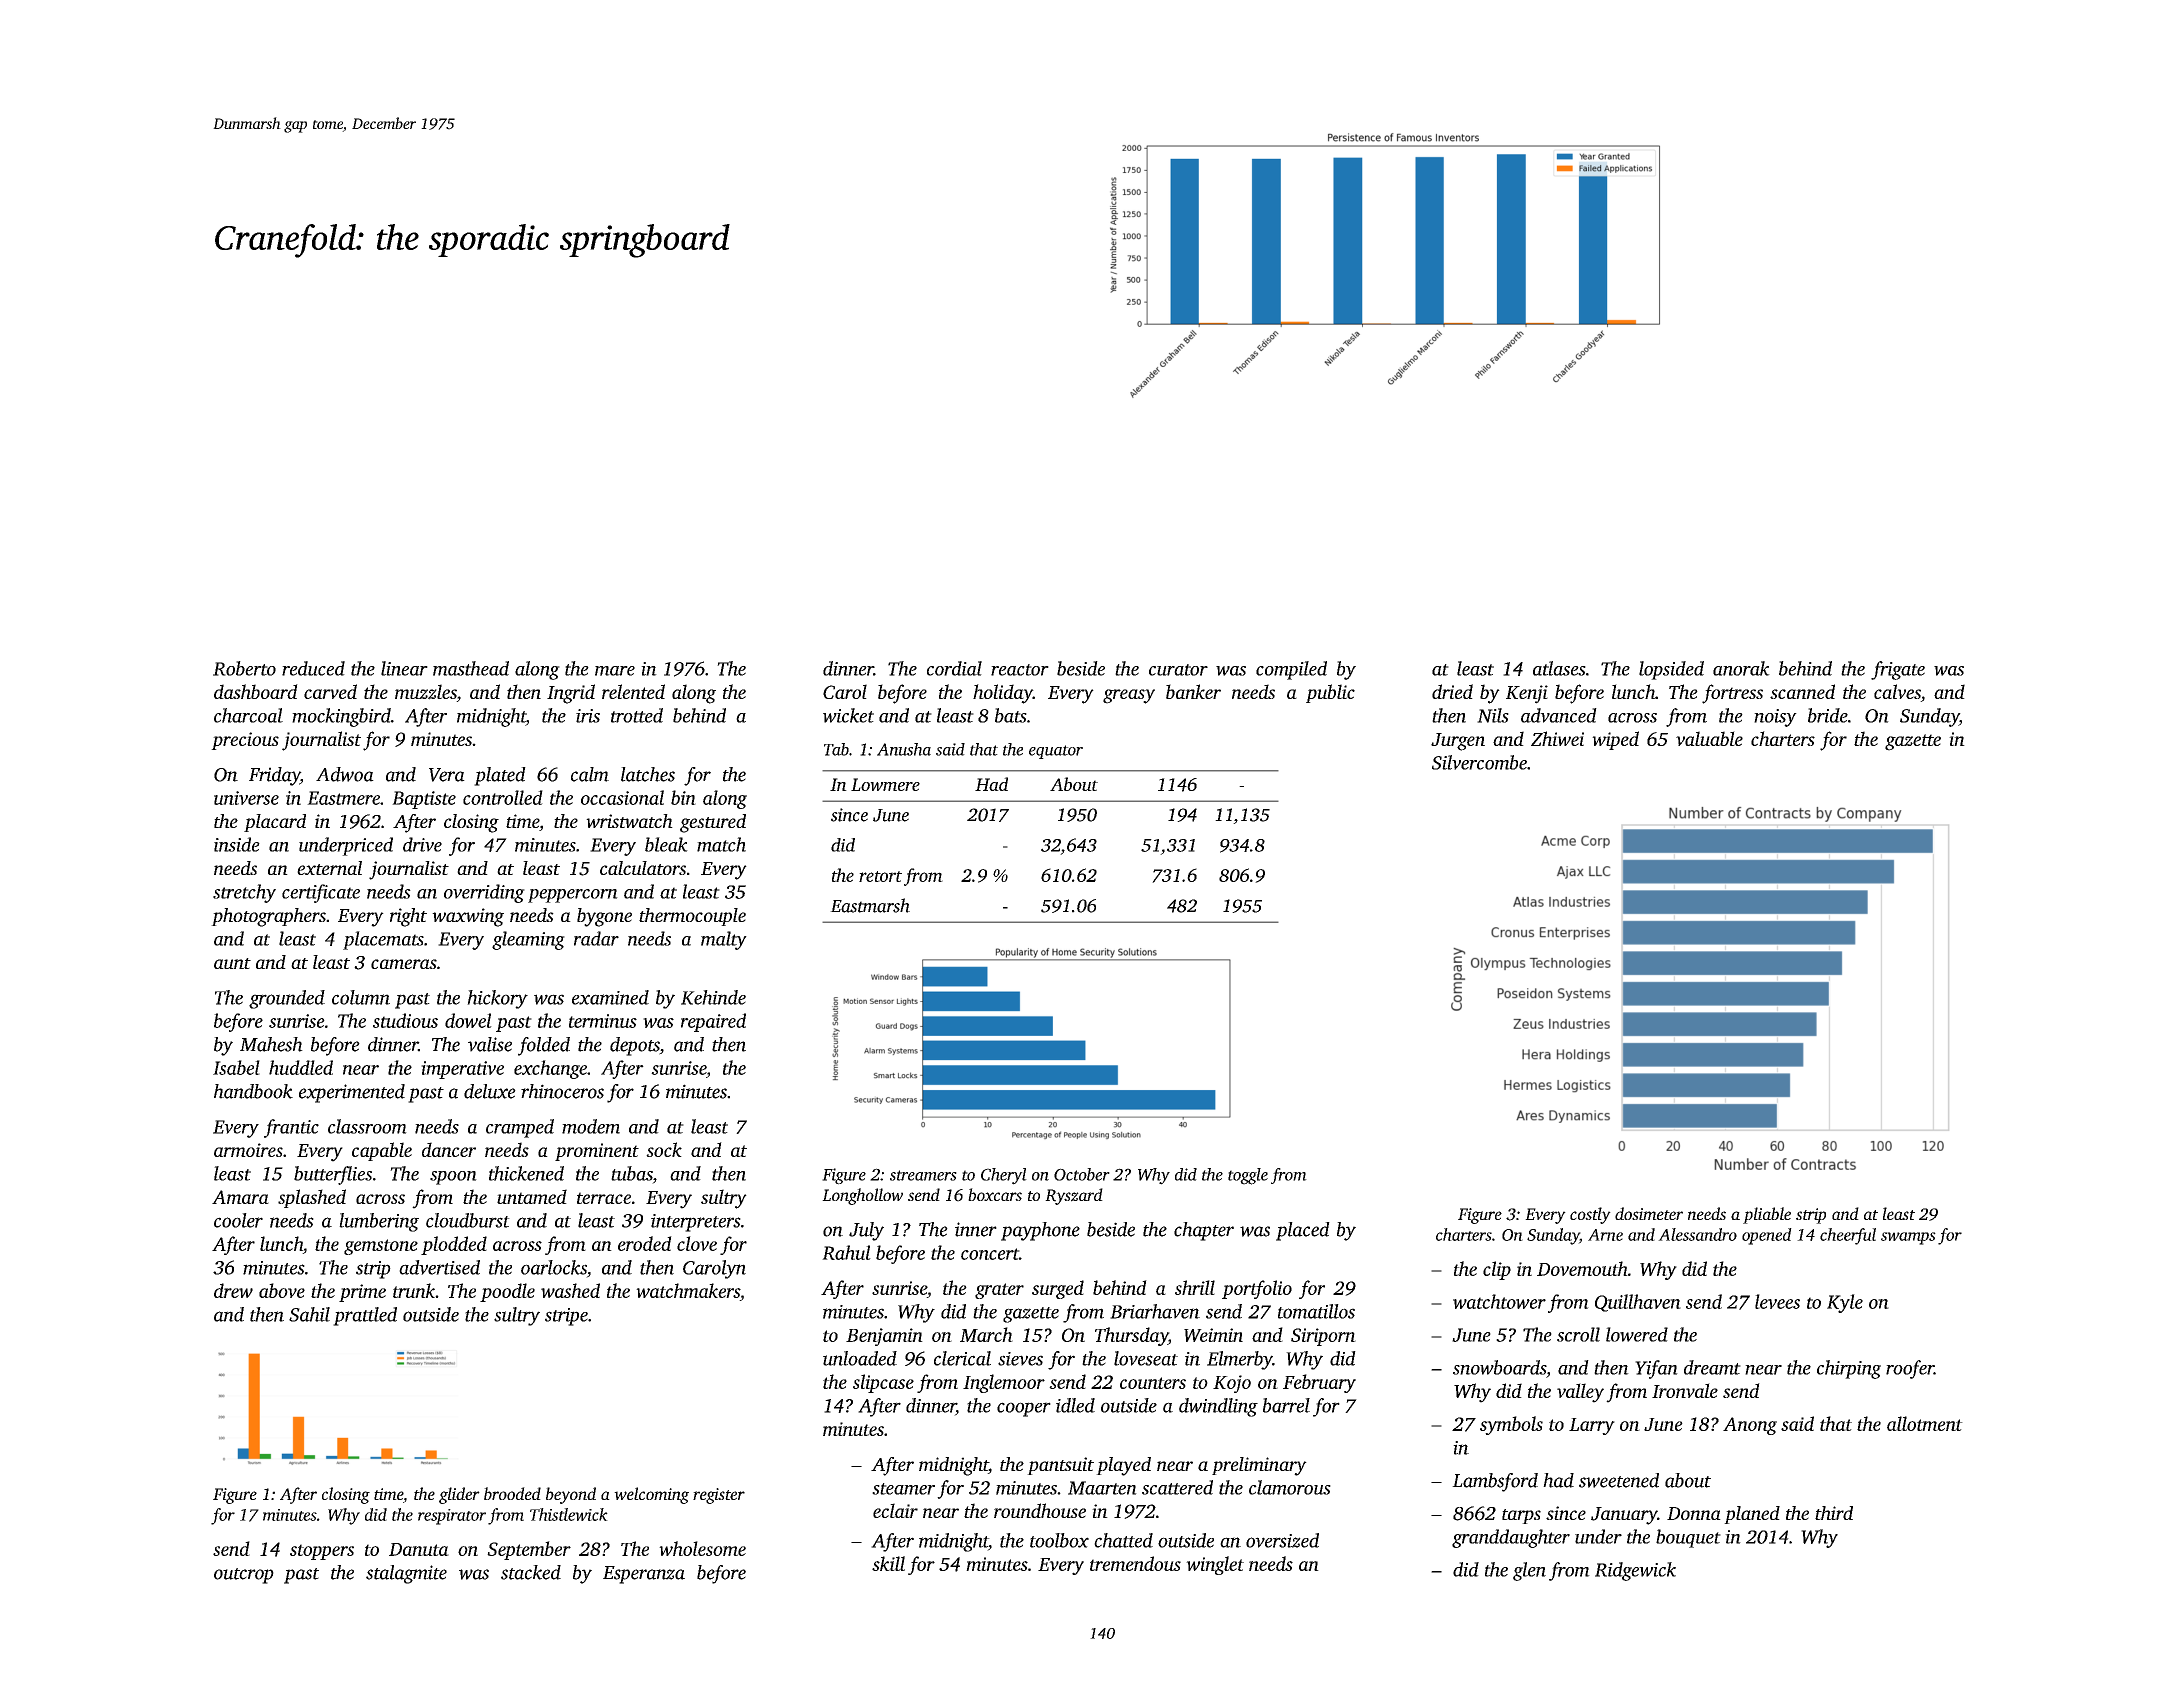 This screenshot has height=1683, width=2178. What do you see at coordinates (1135, 1563) in the screenshot?
I see `tremendous` at bounding box center [1135, 1563].
